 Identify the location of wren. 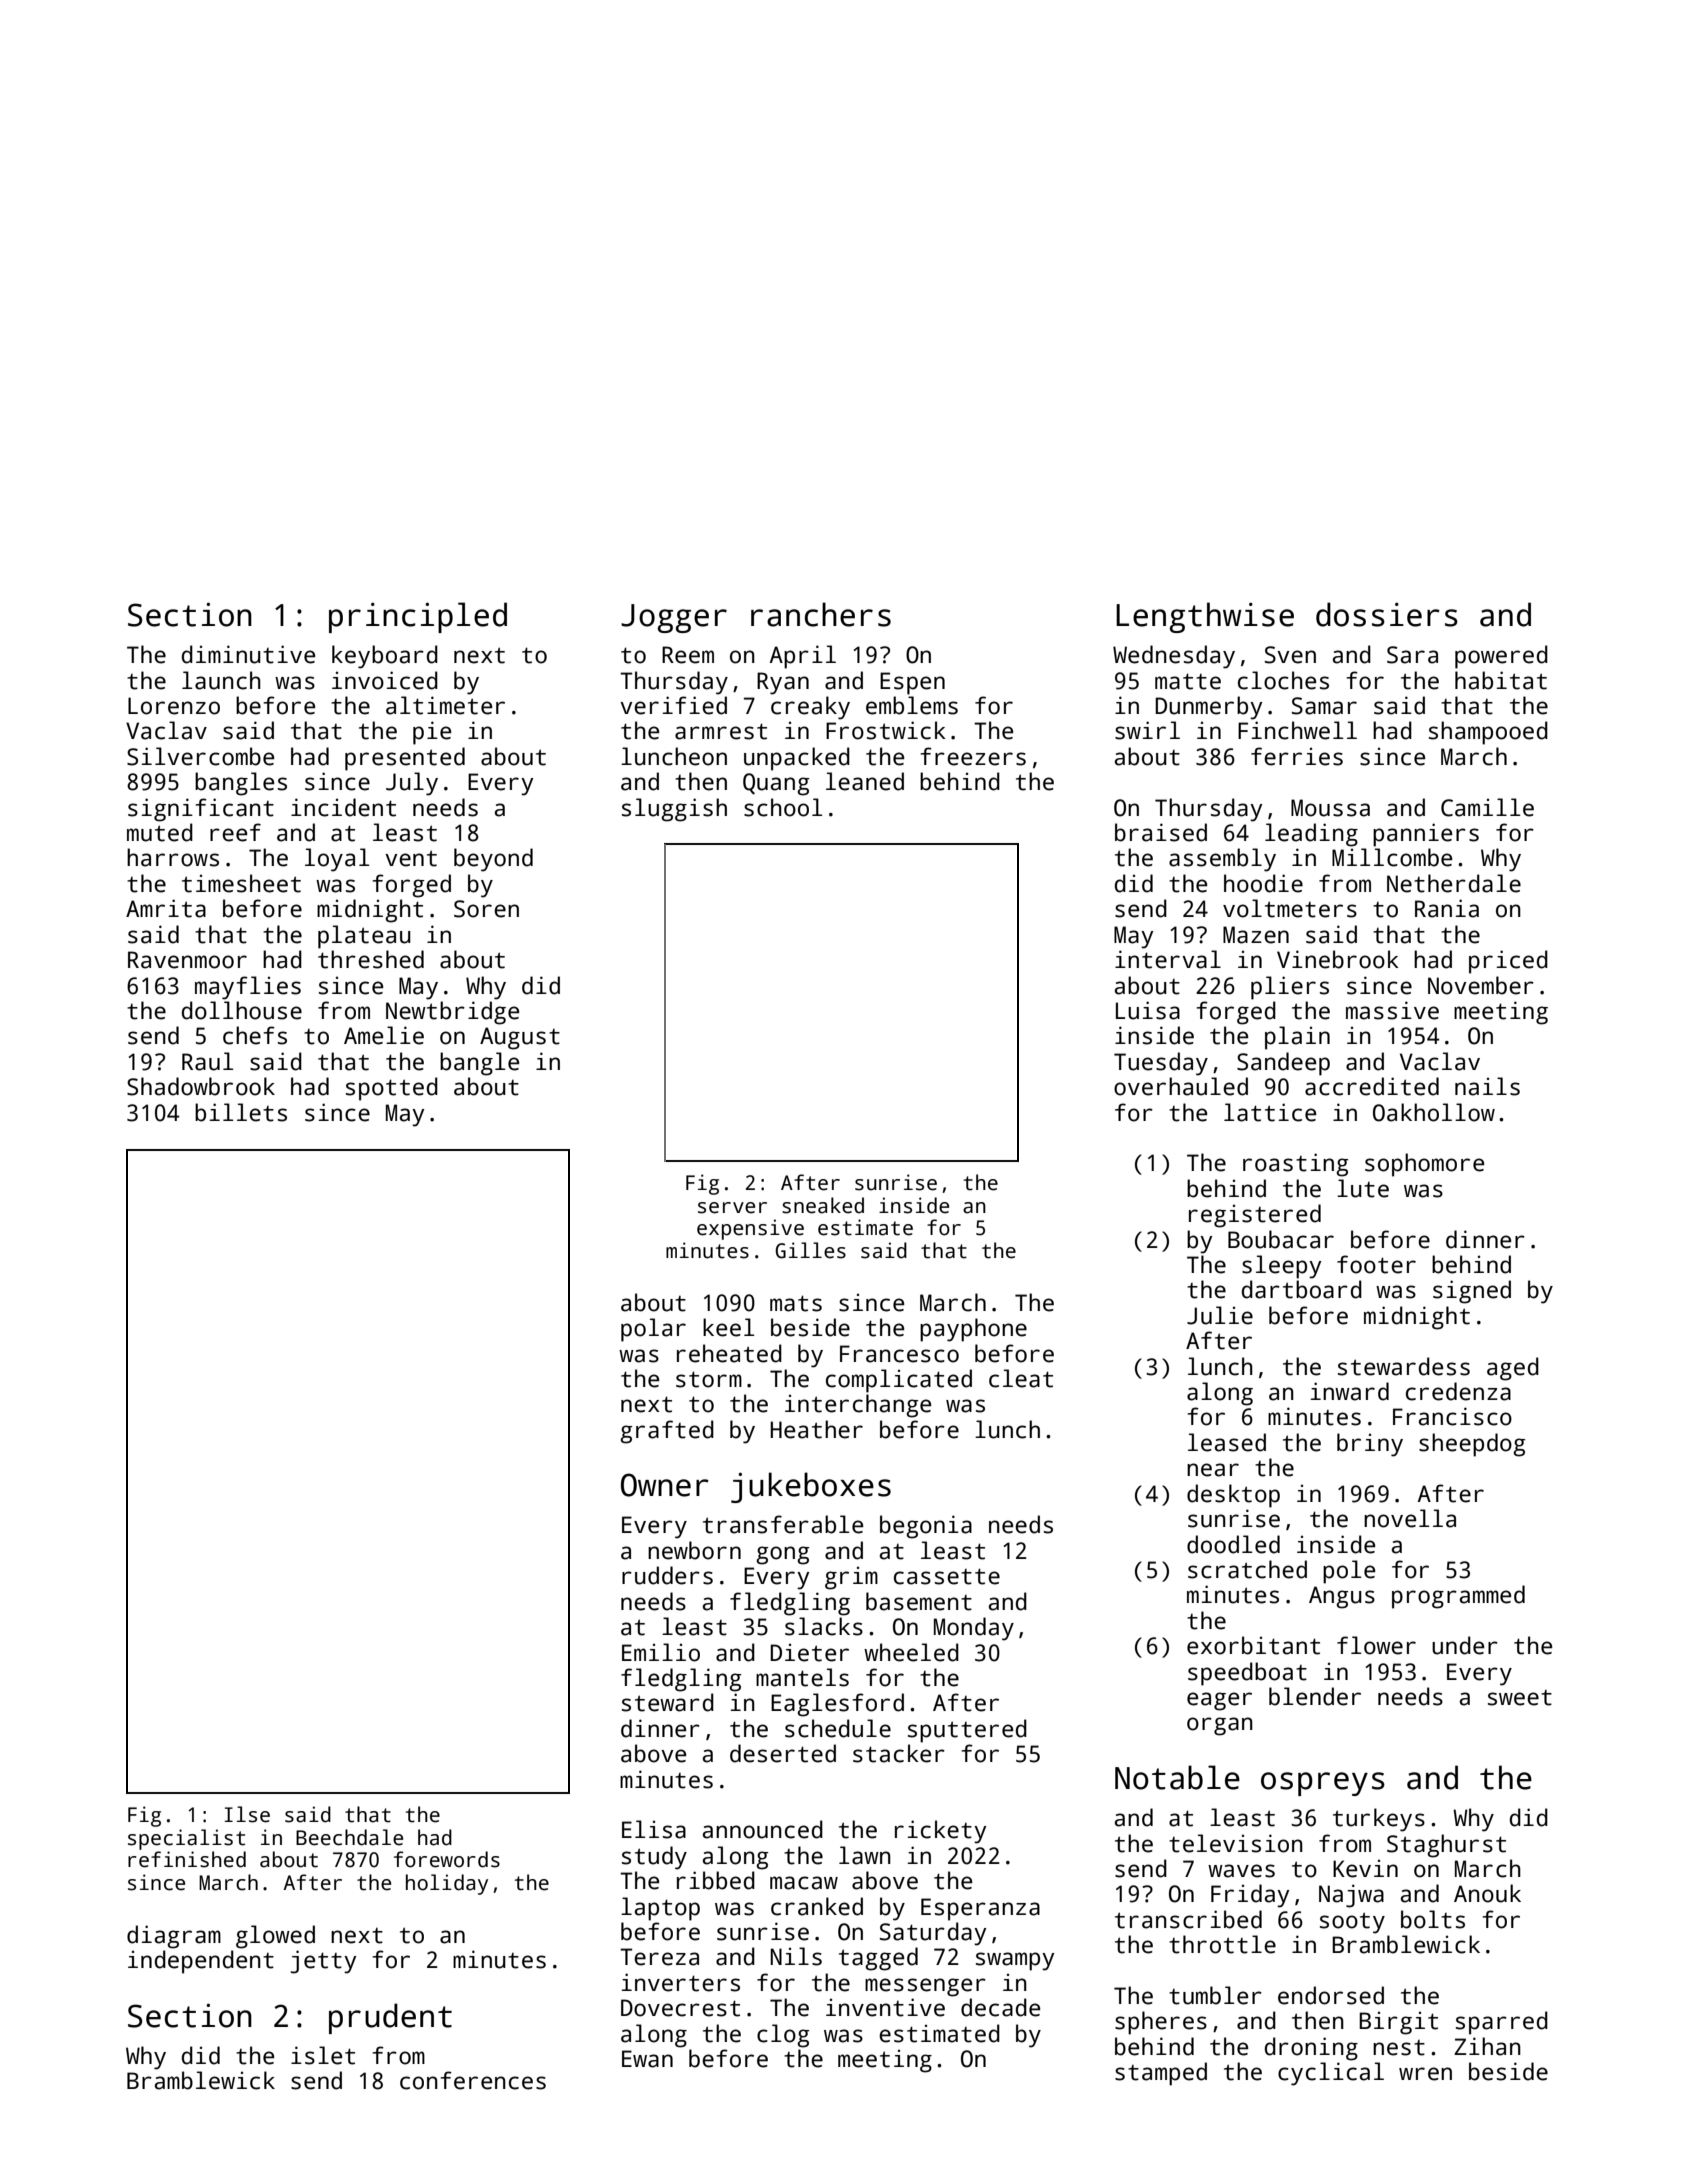
(1425, 2074).
